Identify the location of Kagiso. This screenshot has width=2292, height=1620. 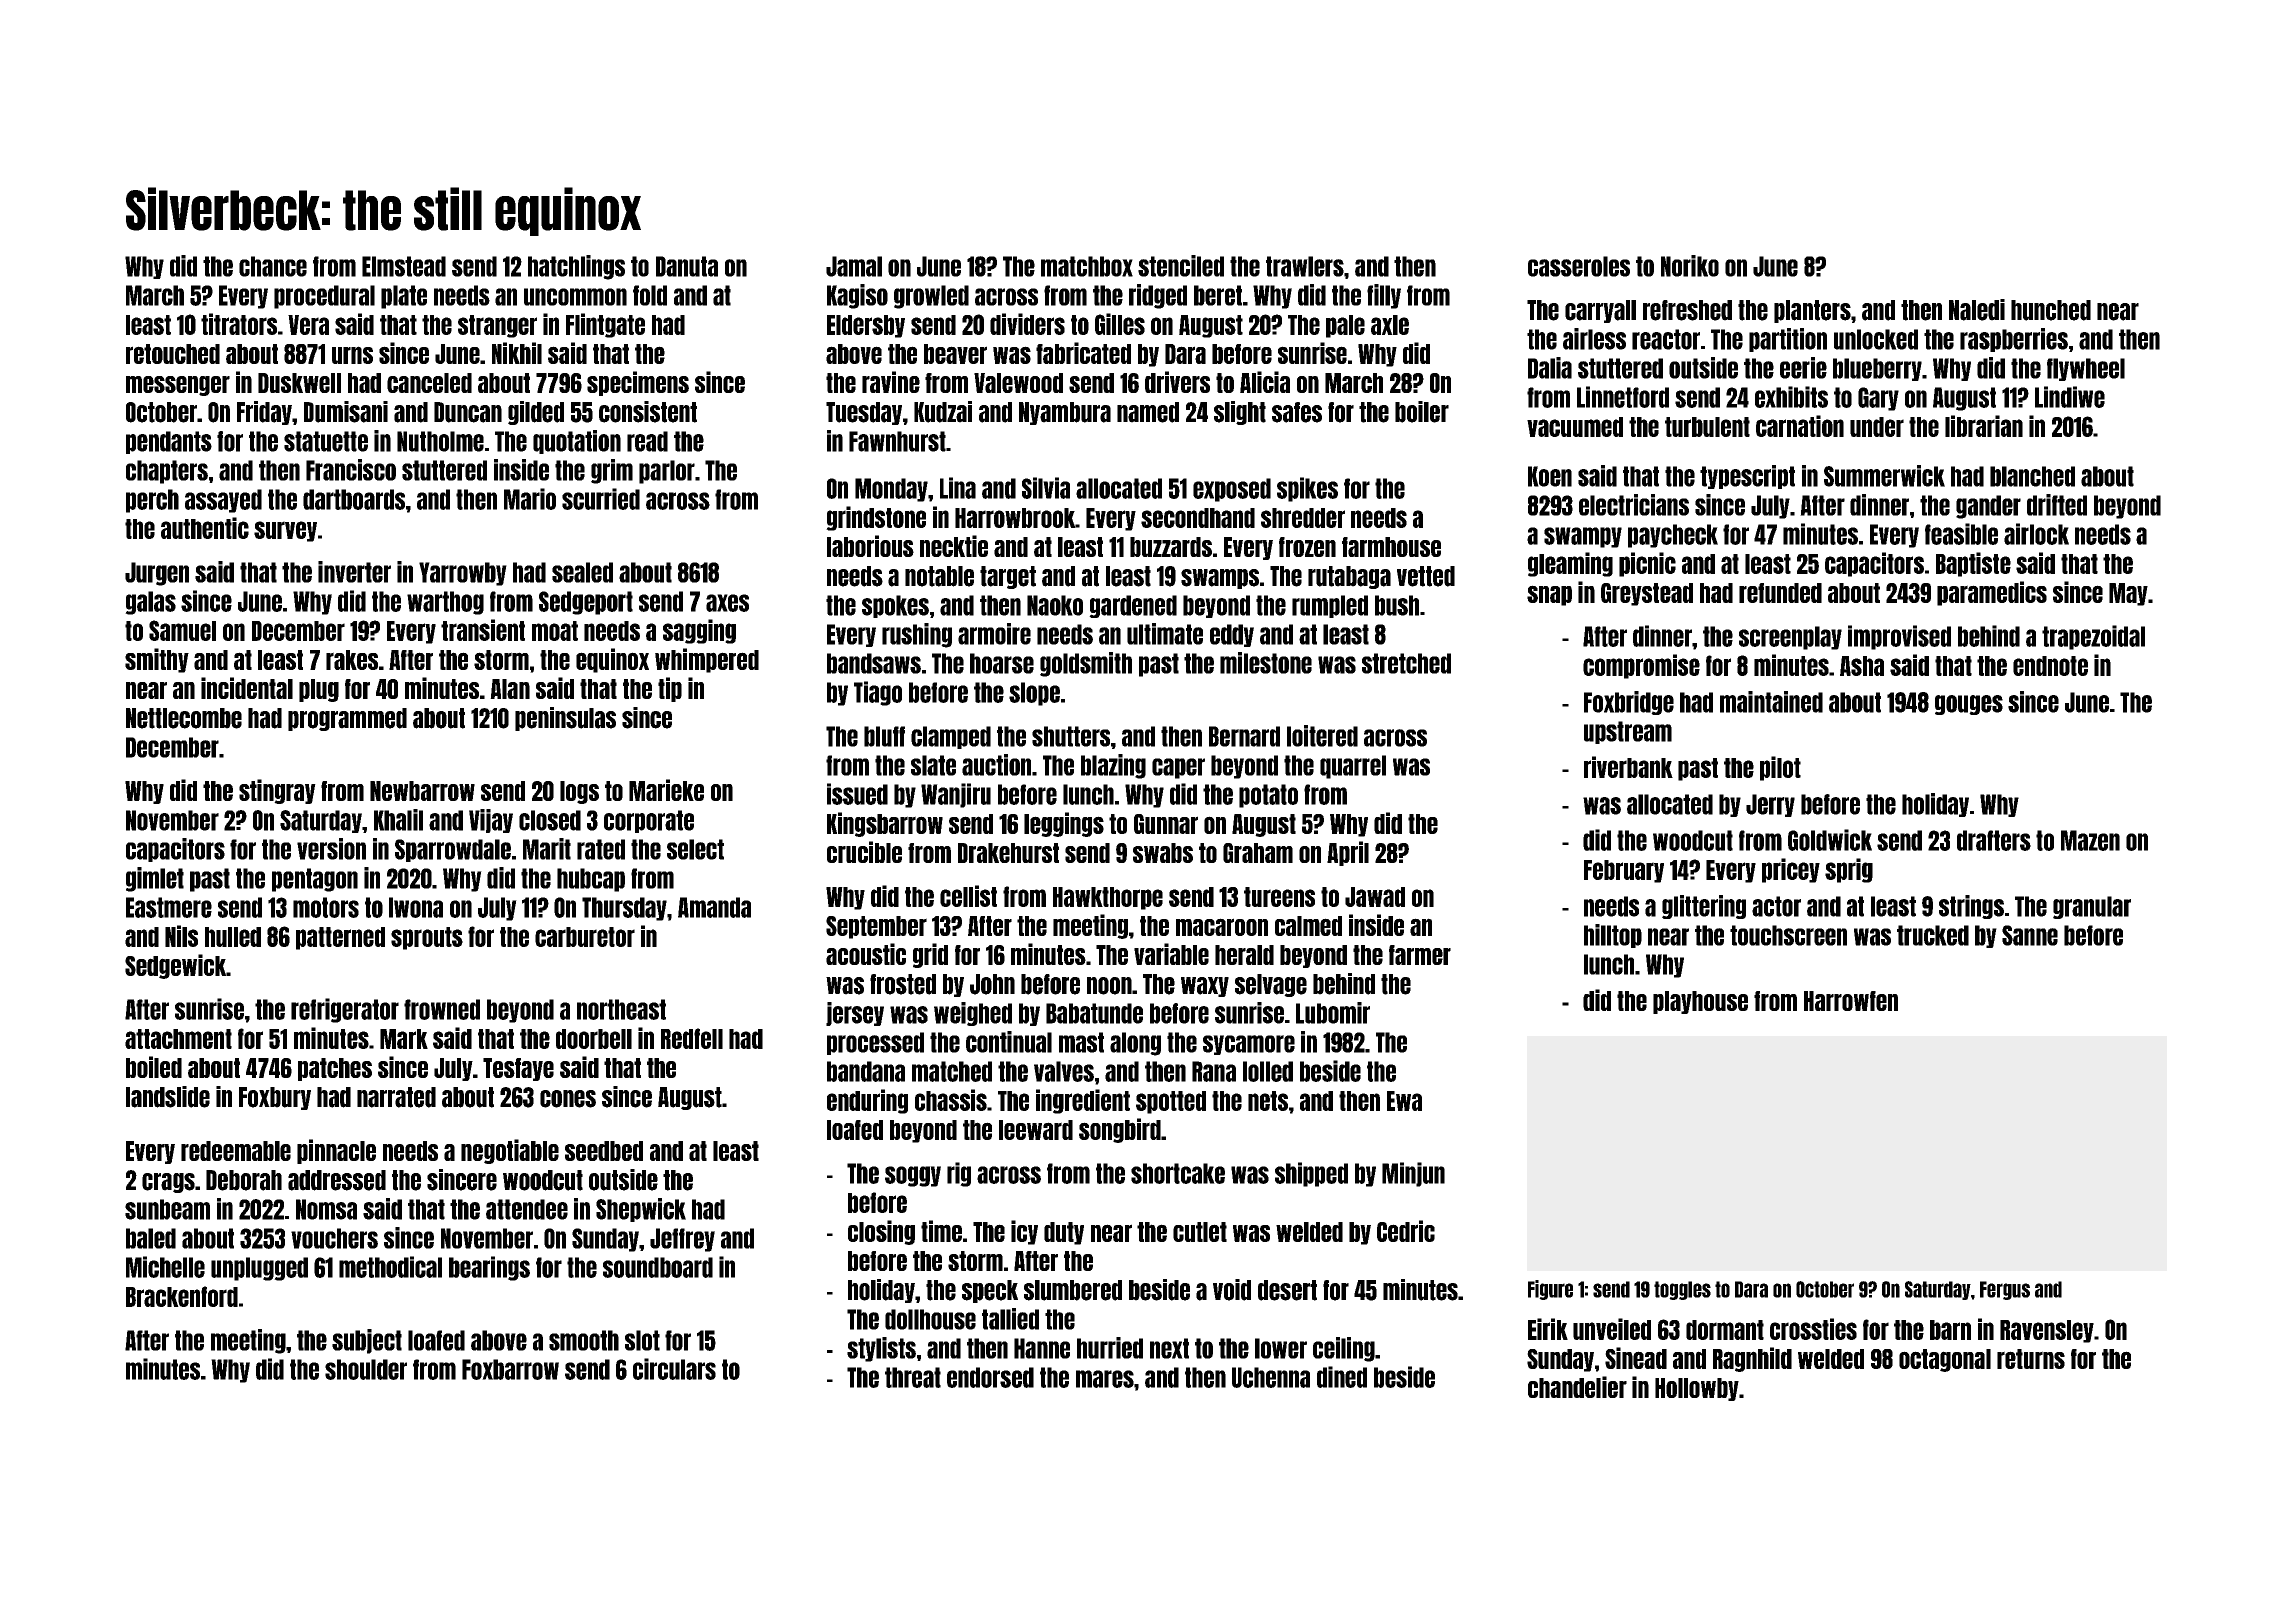
(857, 296).
